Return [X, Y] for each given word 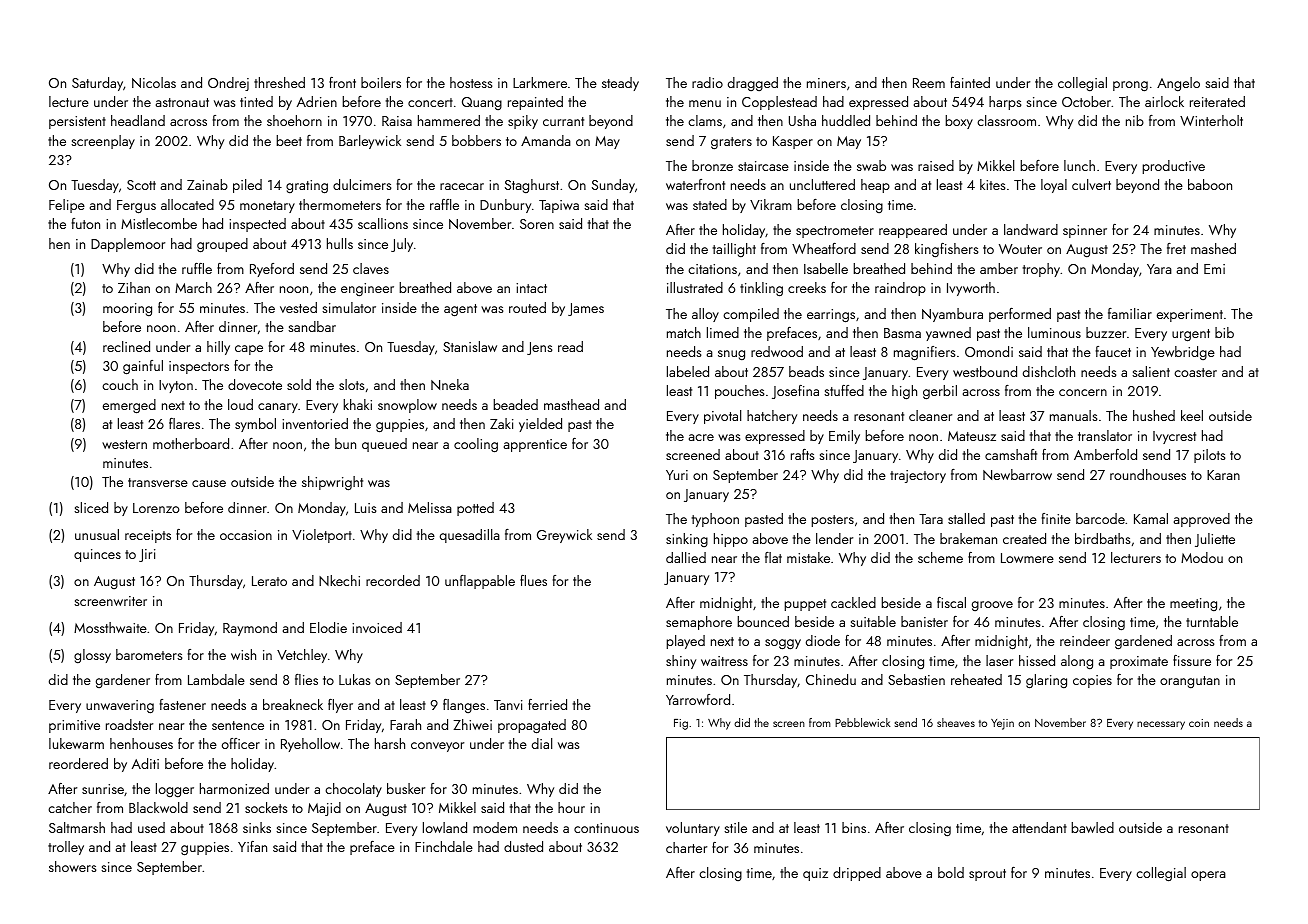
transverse [158, 482]
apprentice [535, 445]
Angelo [1178, 84]
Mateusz [972, 436]
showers [73, 866]
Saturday [97, 84]
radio [707, 82]
